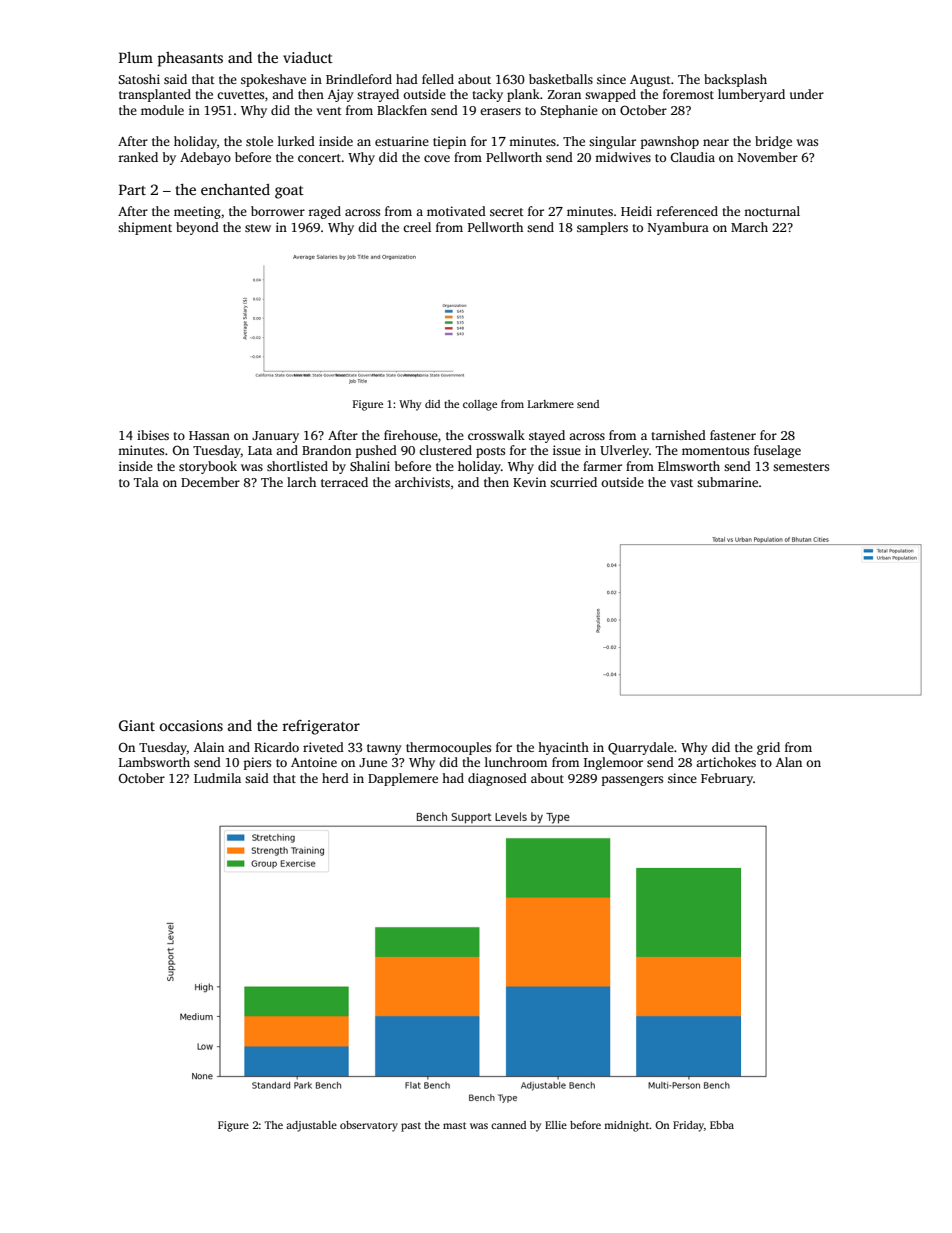 Image resolution: width=952 pixels, height=1233 pixels. I want to click on viaduct, so click(308, 57).
